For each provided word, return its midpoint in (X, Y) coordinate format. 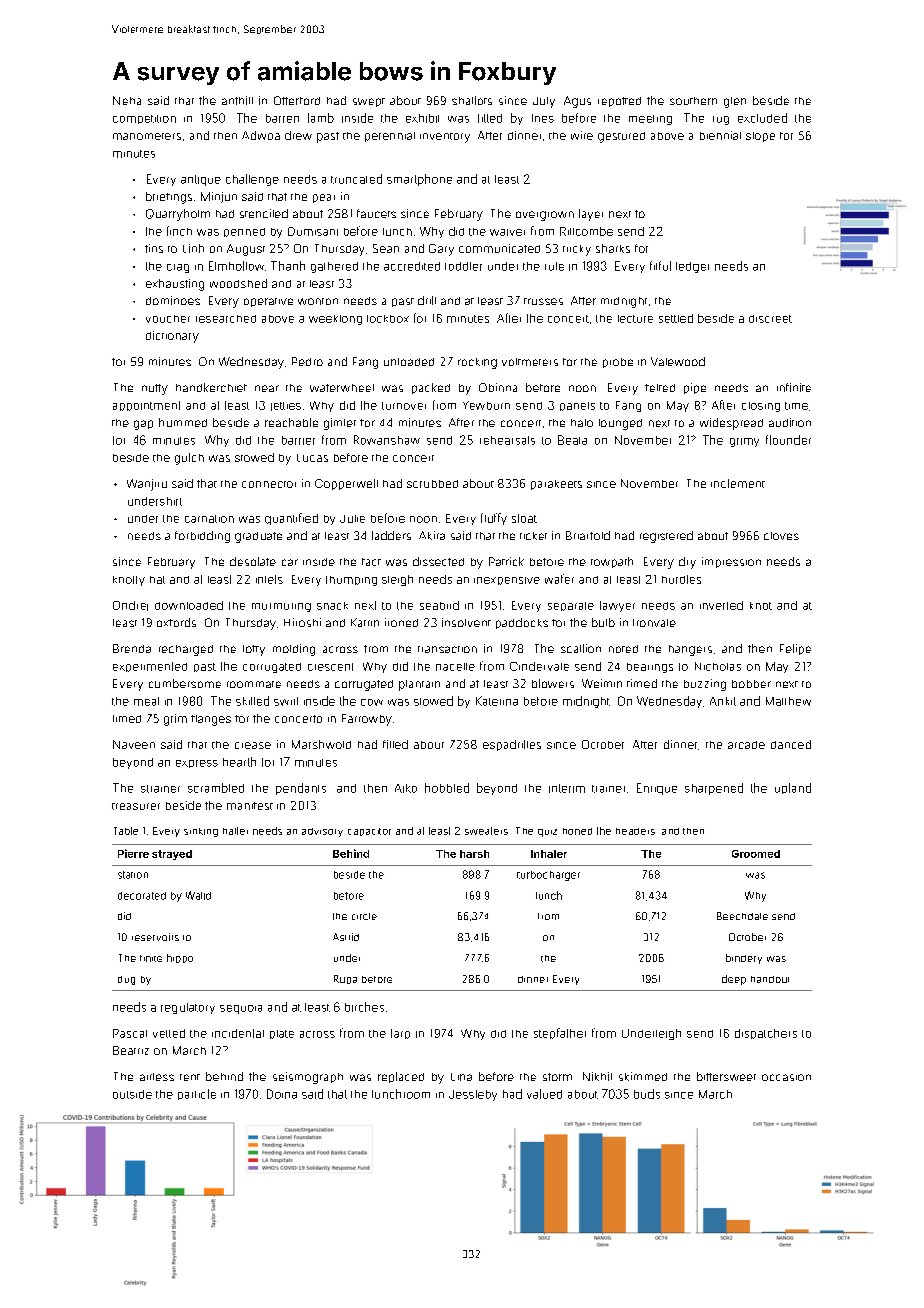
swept (369, 102)
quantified (291, 519)
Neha (127, 100)
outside (132, 1094)
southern (693, 101)
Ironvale (654, 623)
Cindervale (539, 666)
